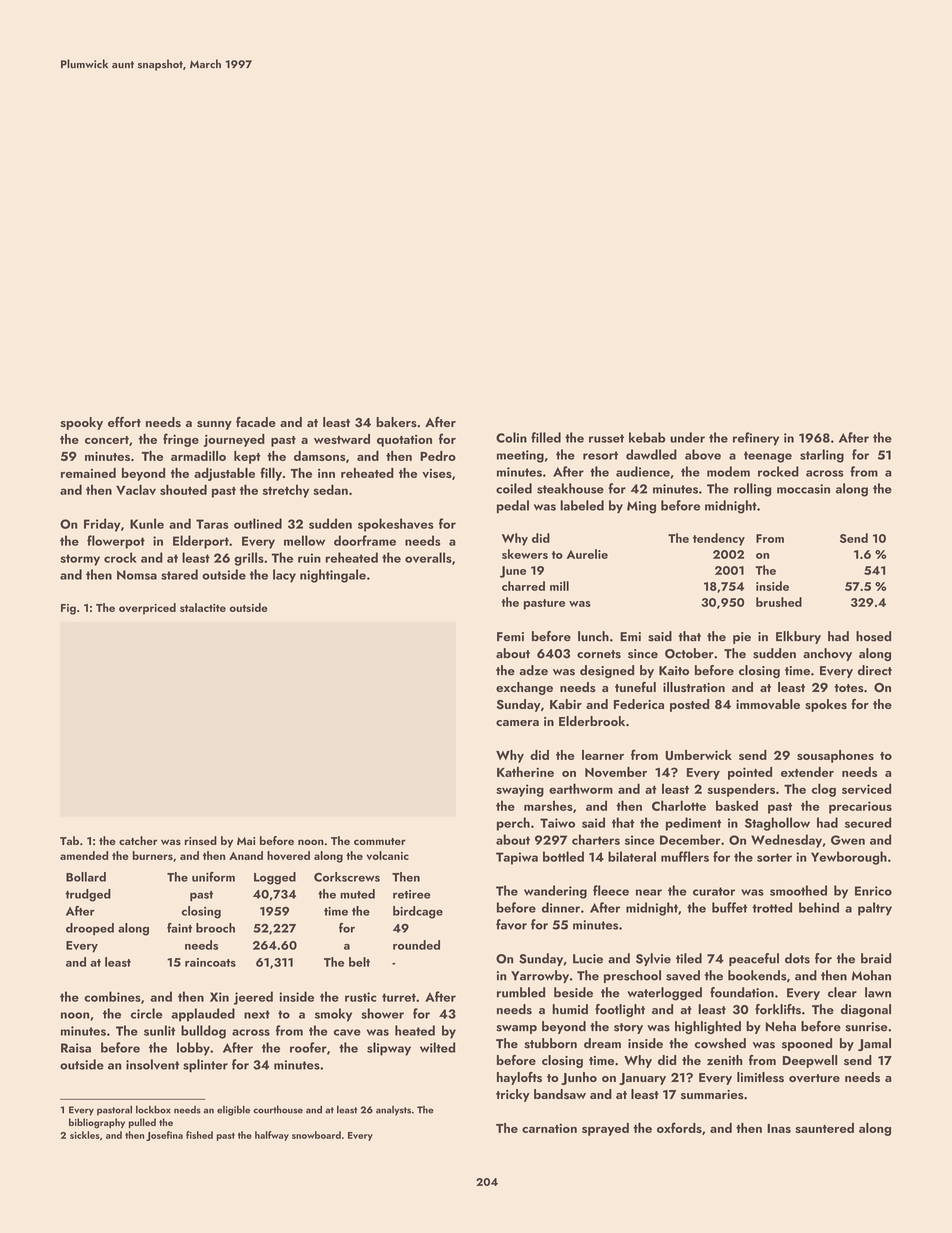 The image size is (952, 1233). What do you see at coordinates (214, 425) in the document?
I see `sunny` at bounding box center [214, 425].
